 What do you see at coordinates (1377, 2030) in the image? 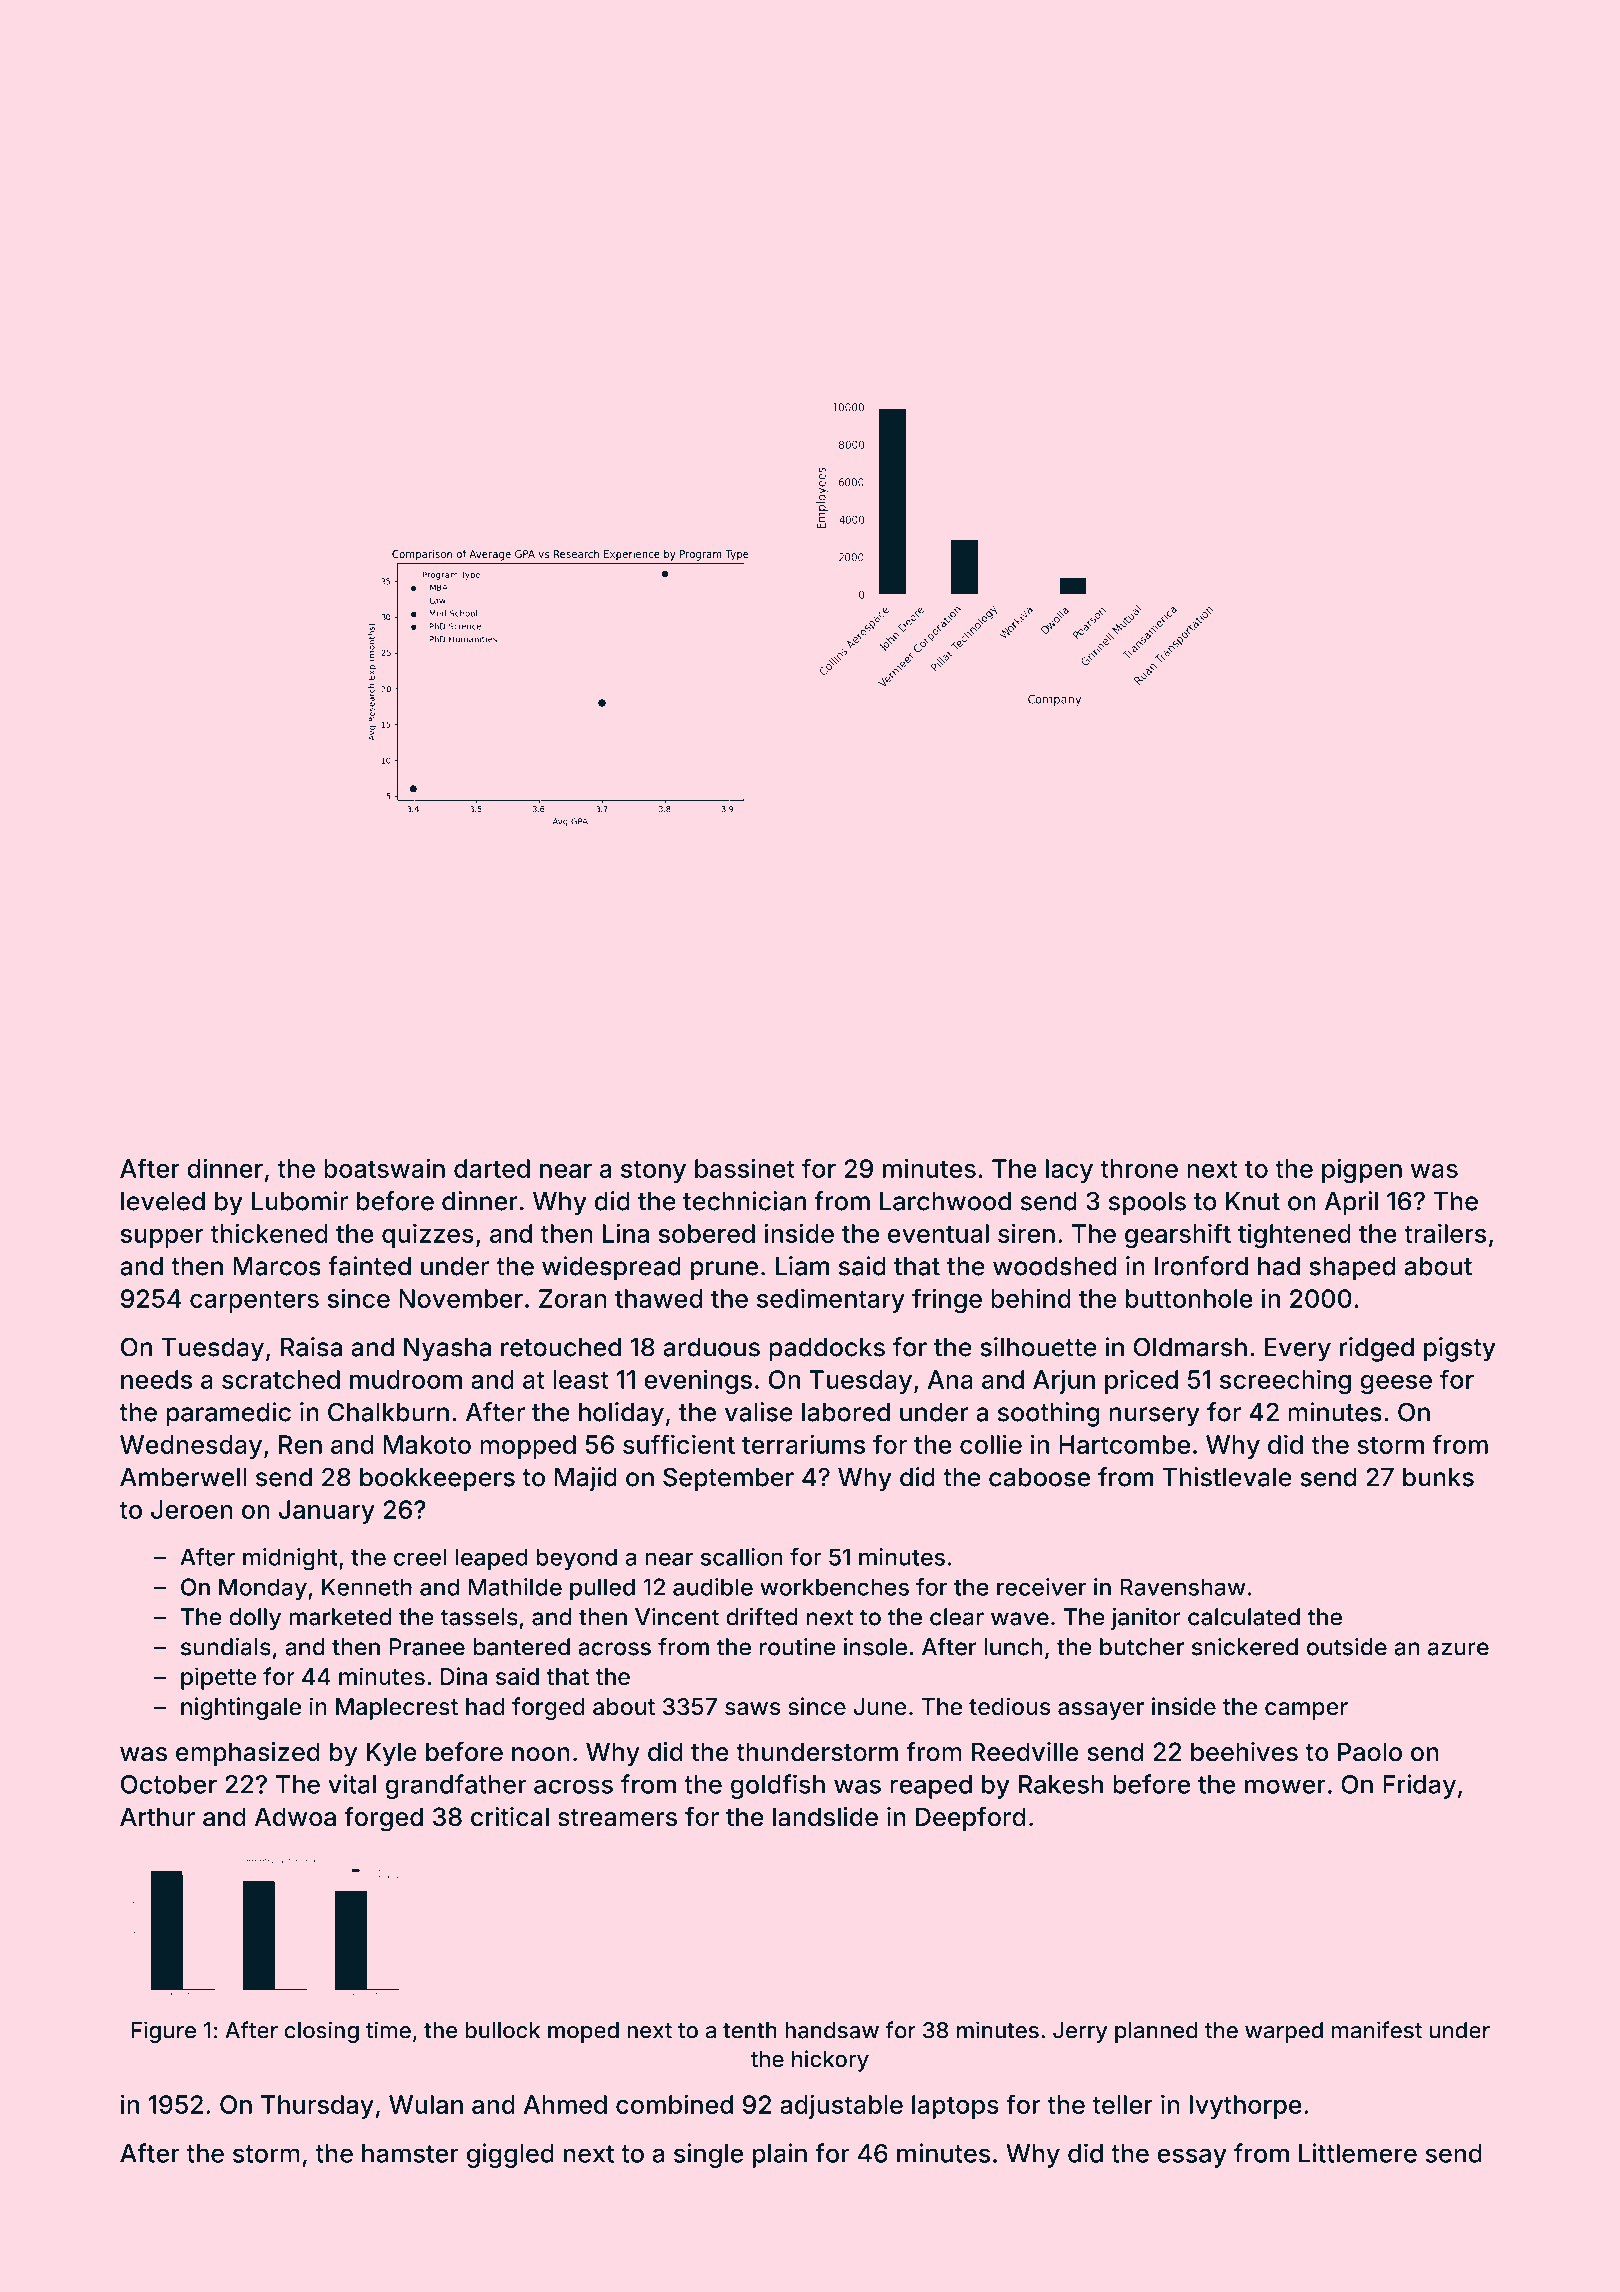
I see `manifest` at bounding box center [1377, 2030].
